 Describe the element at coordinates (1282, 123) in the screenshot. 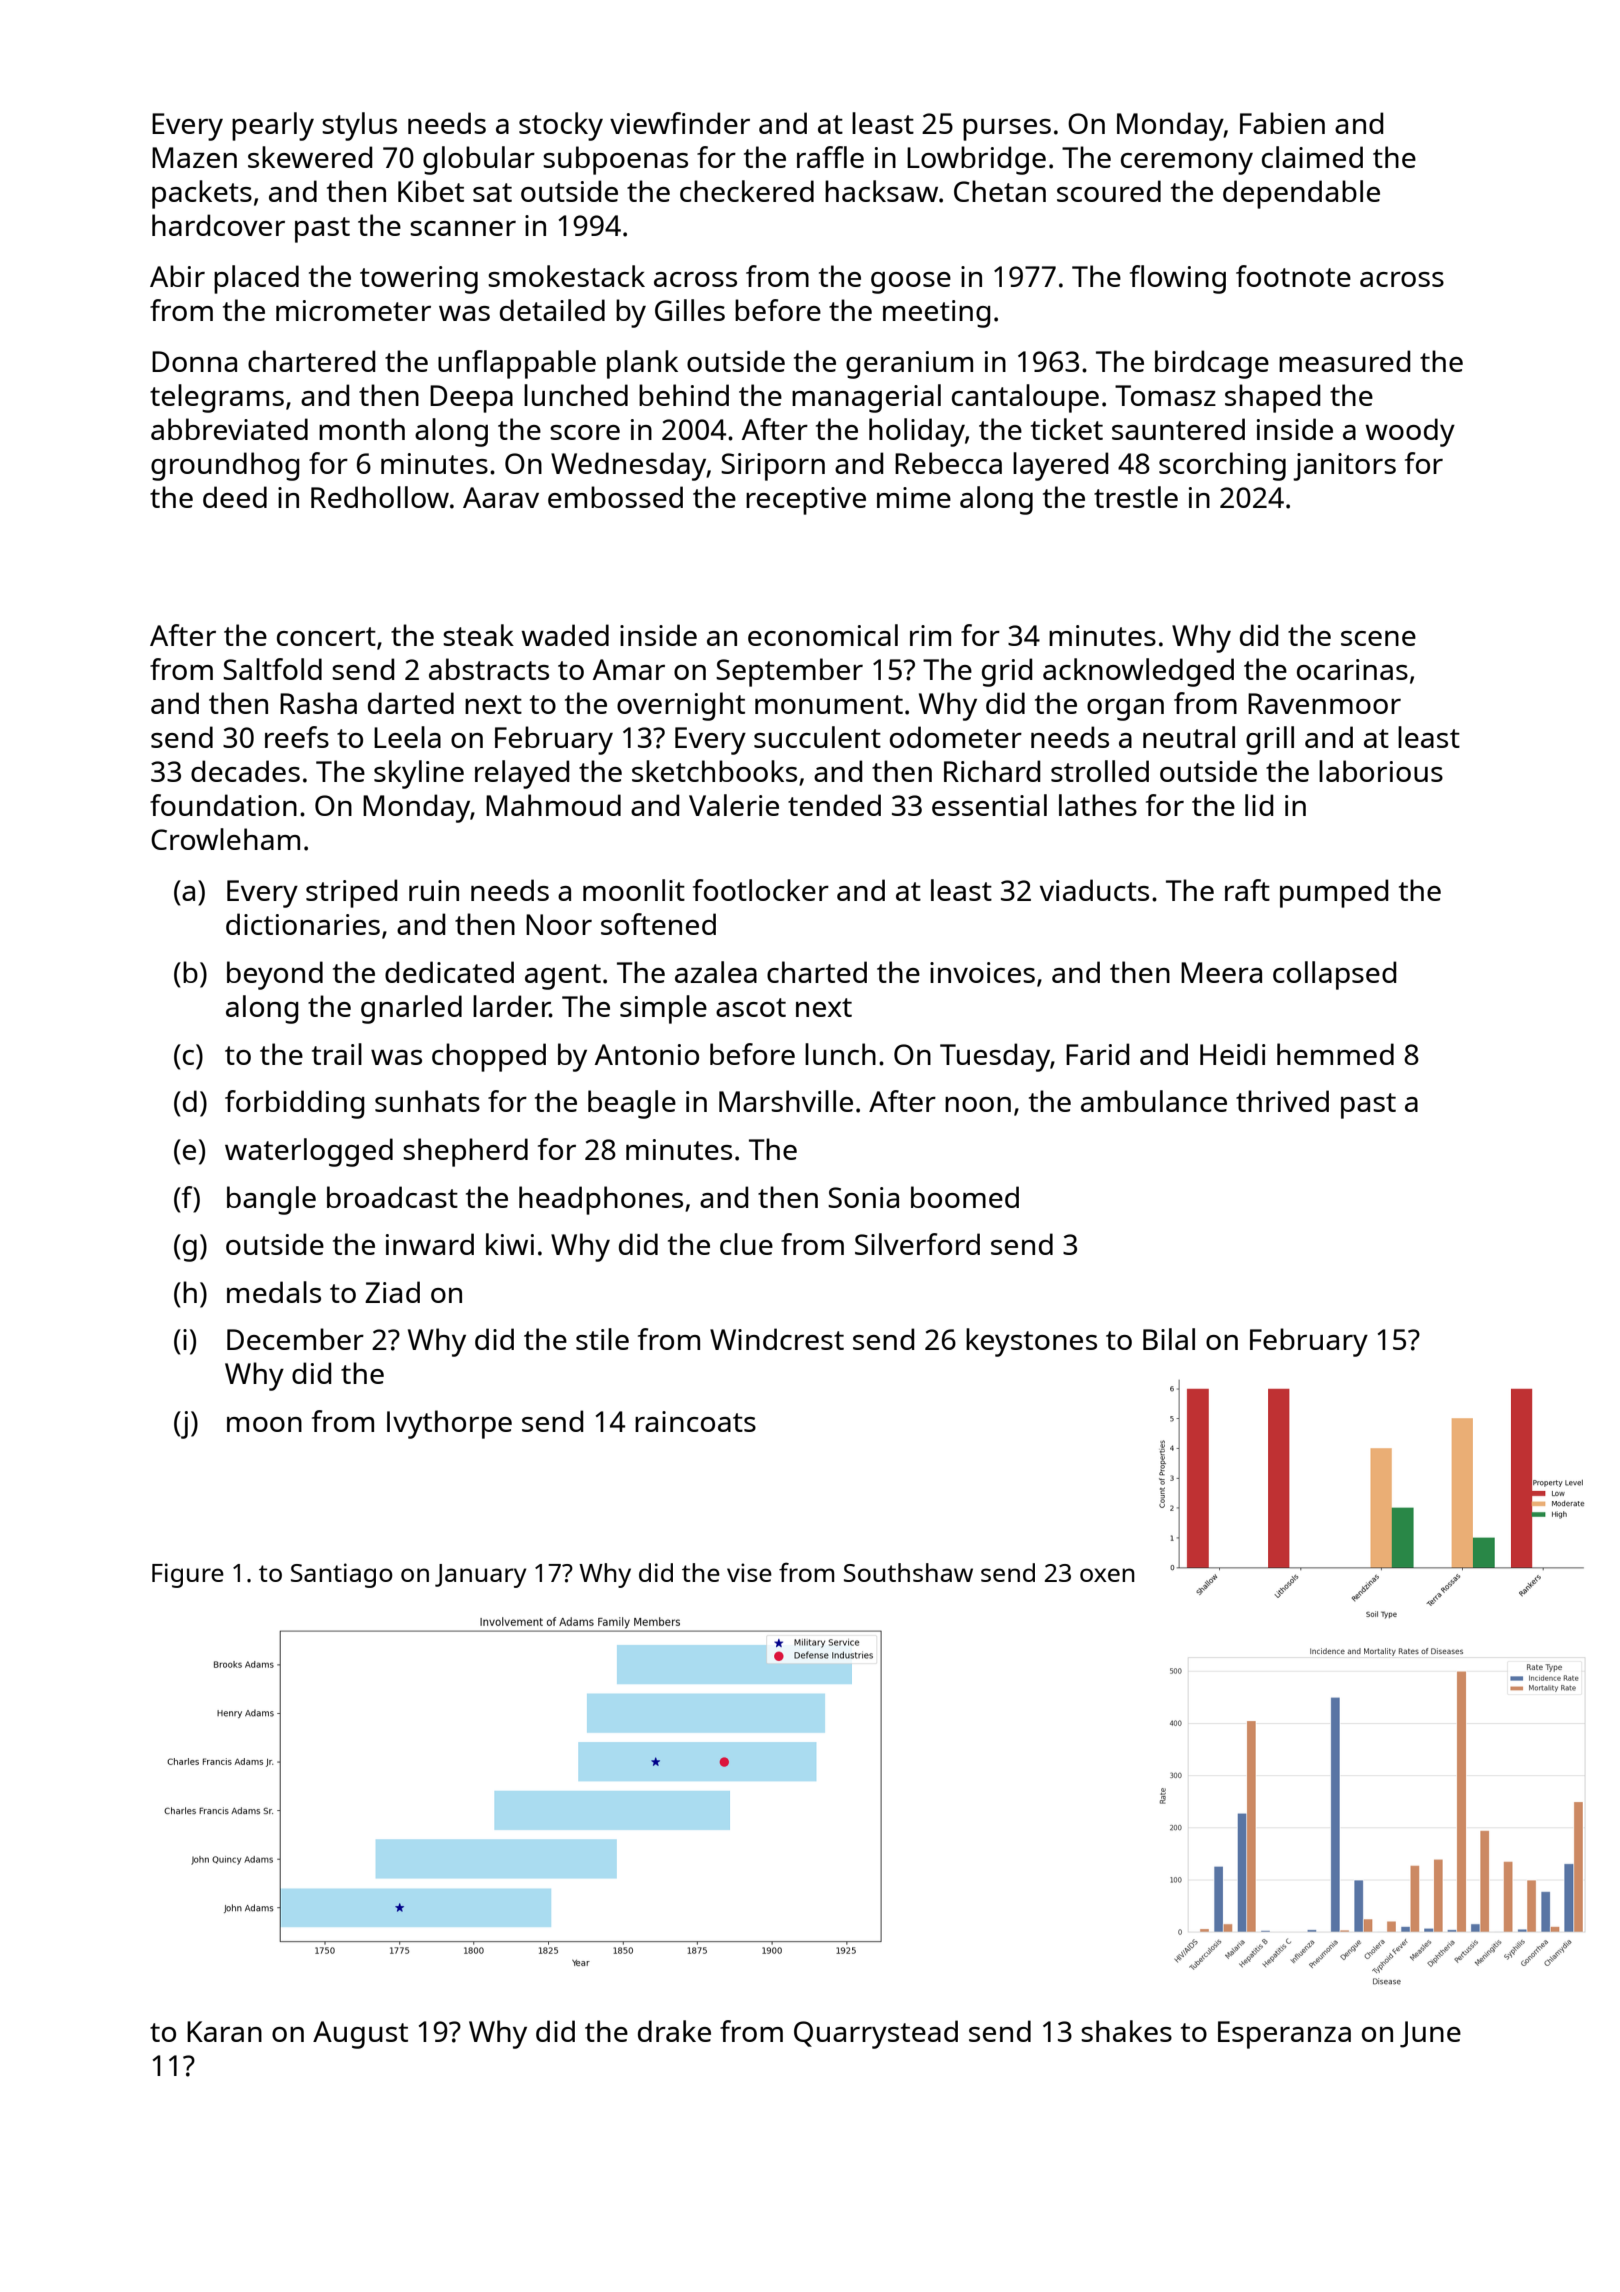

I see `Fabien` at that location.
